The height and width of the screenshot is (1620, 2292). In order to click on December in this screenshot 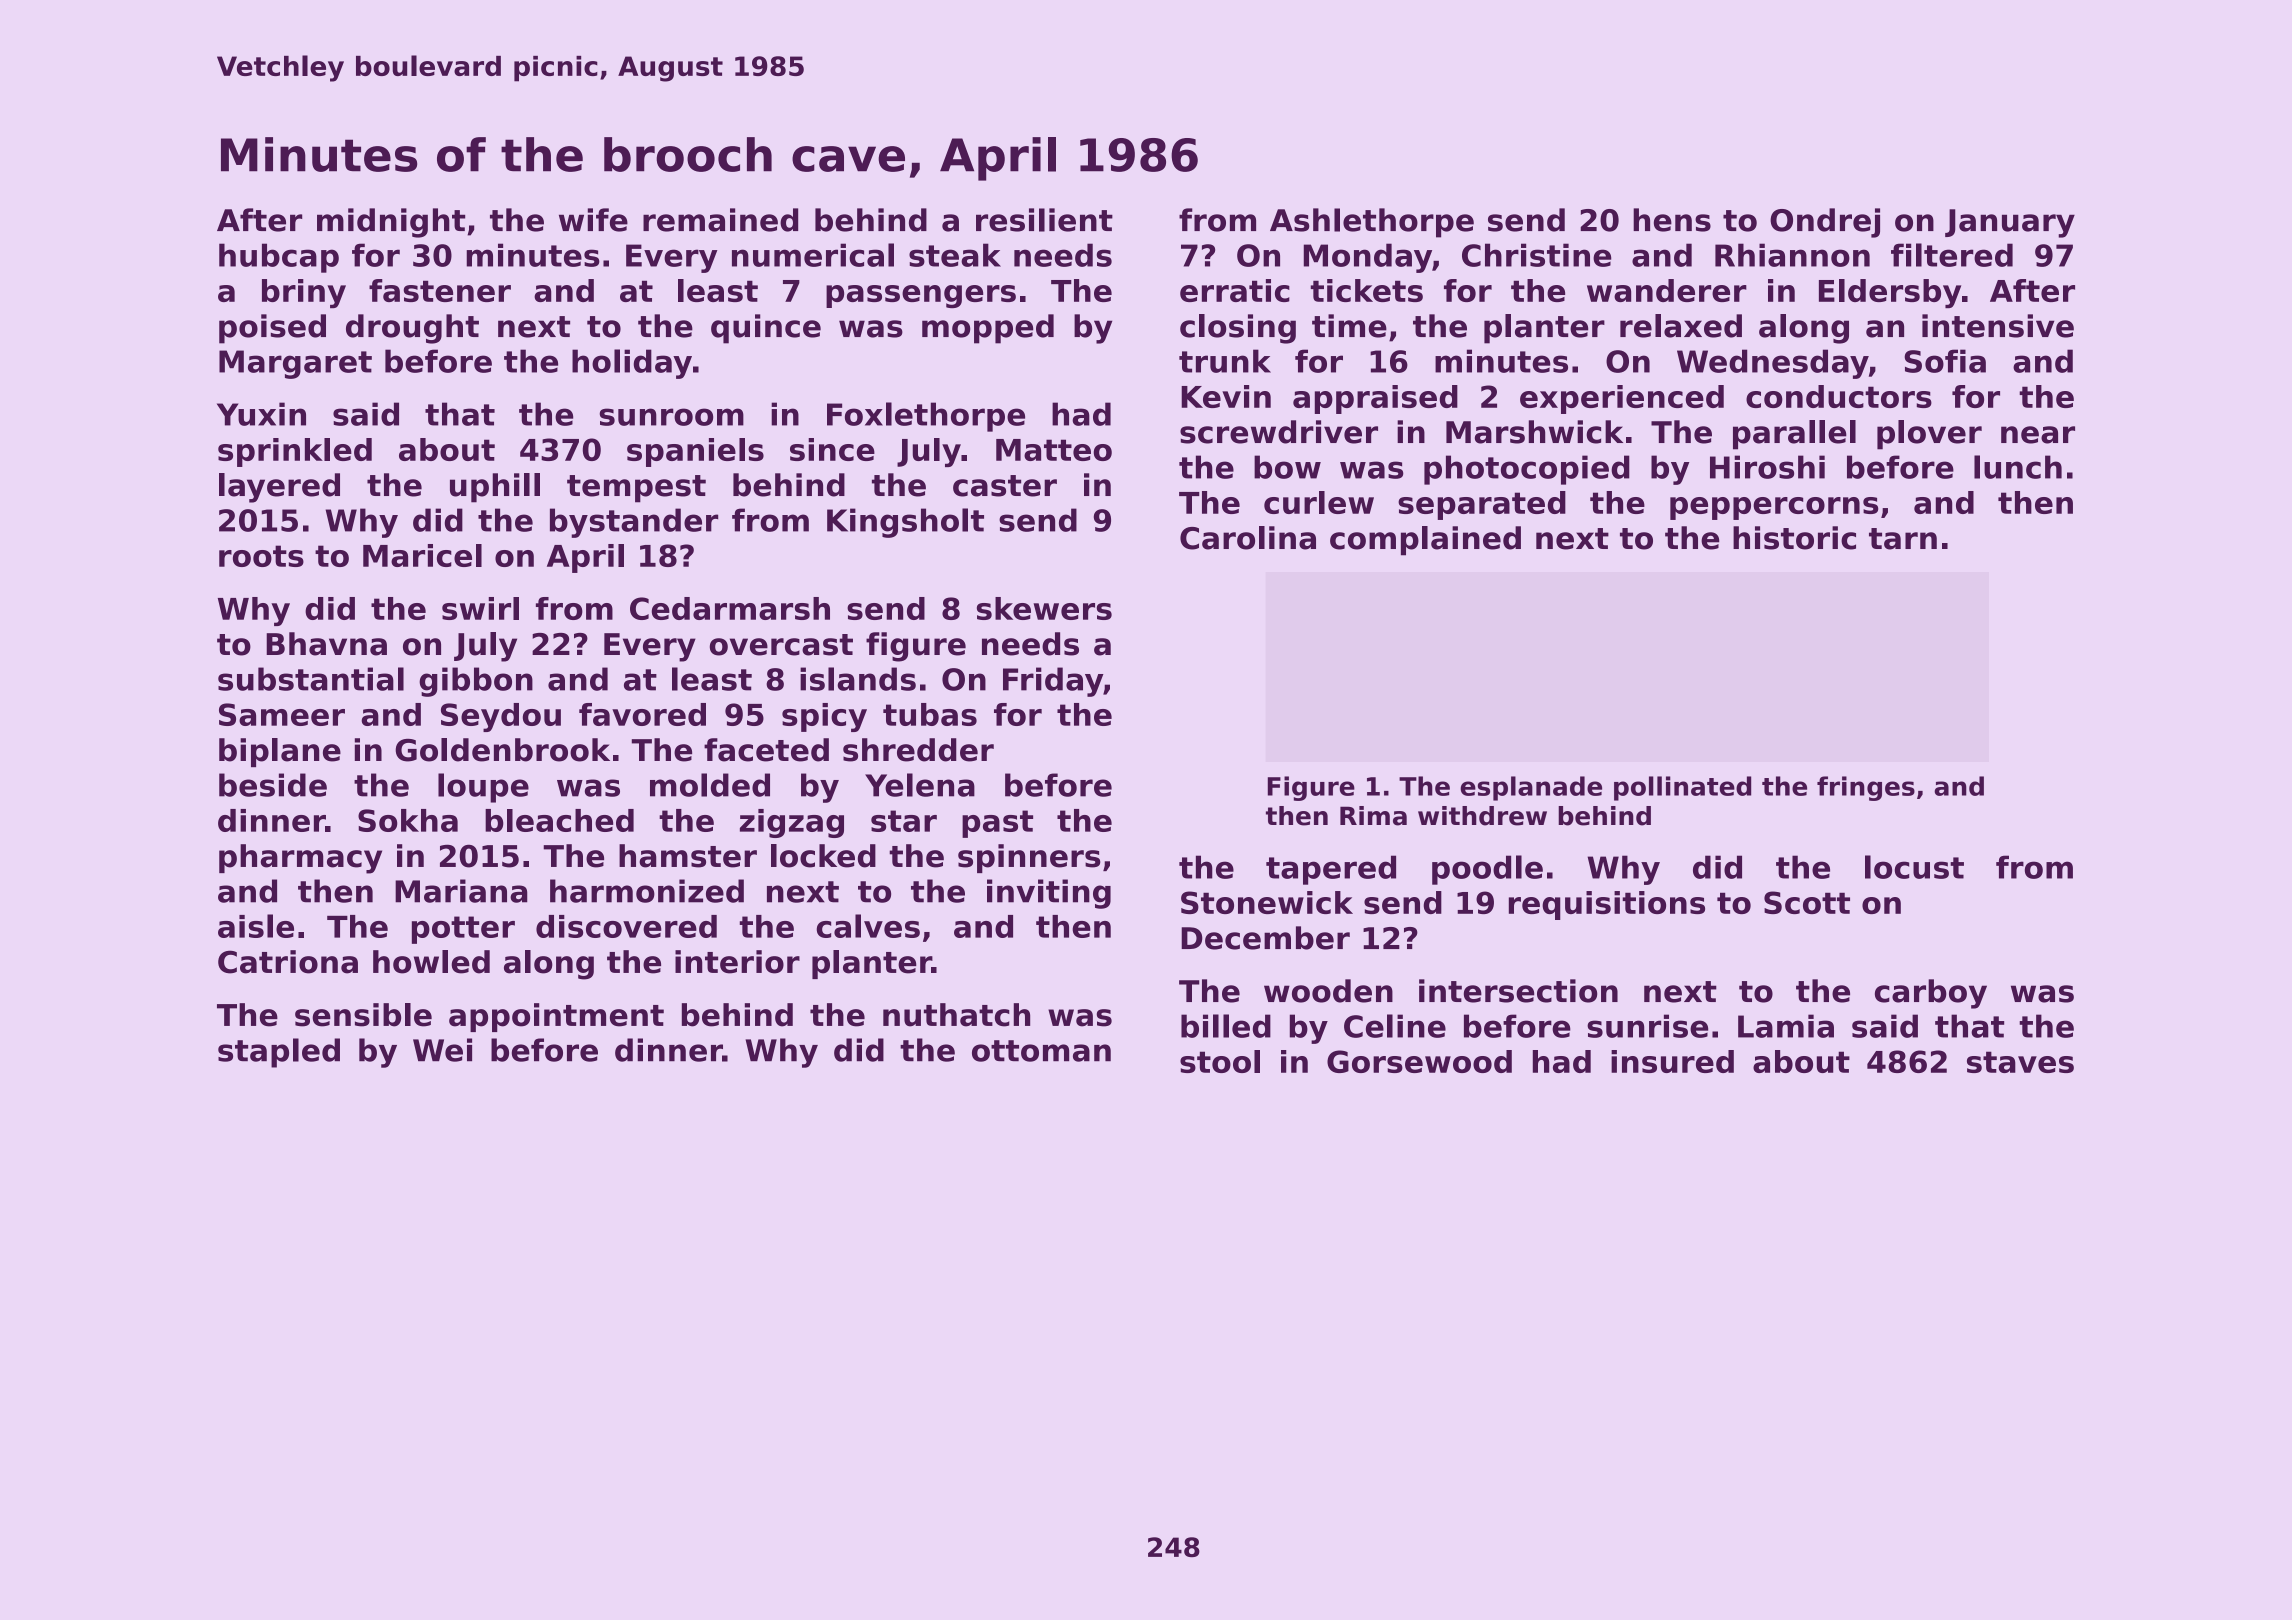, I will do `click(1265, 938)`.
